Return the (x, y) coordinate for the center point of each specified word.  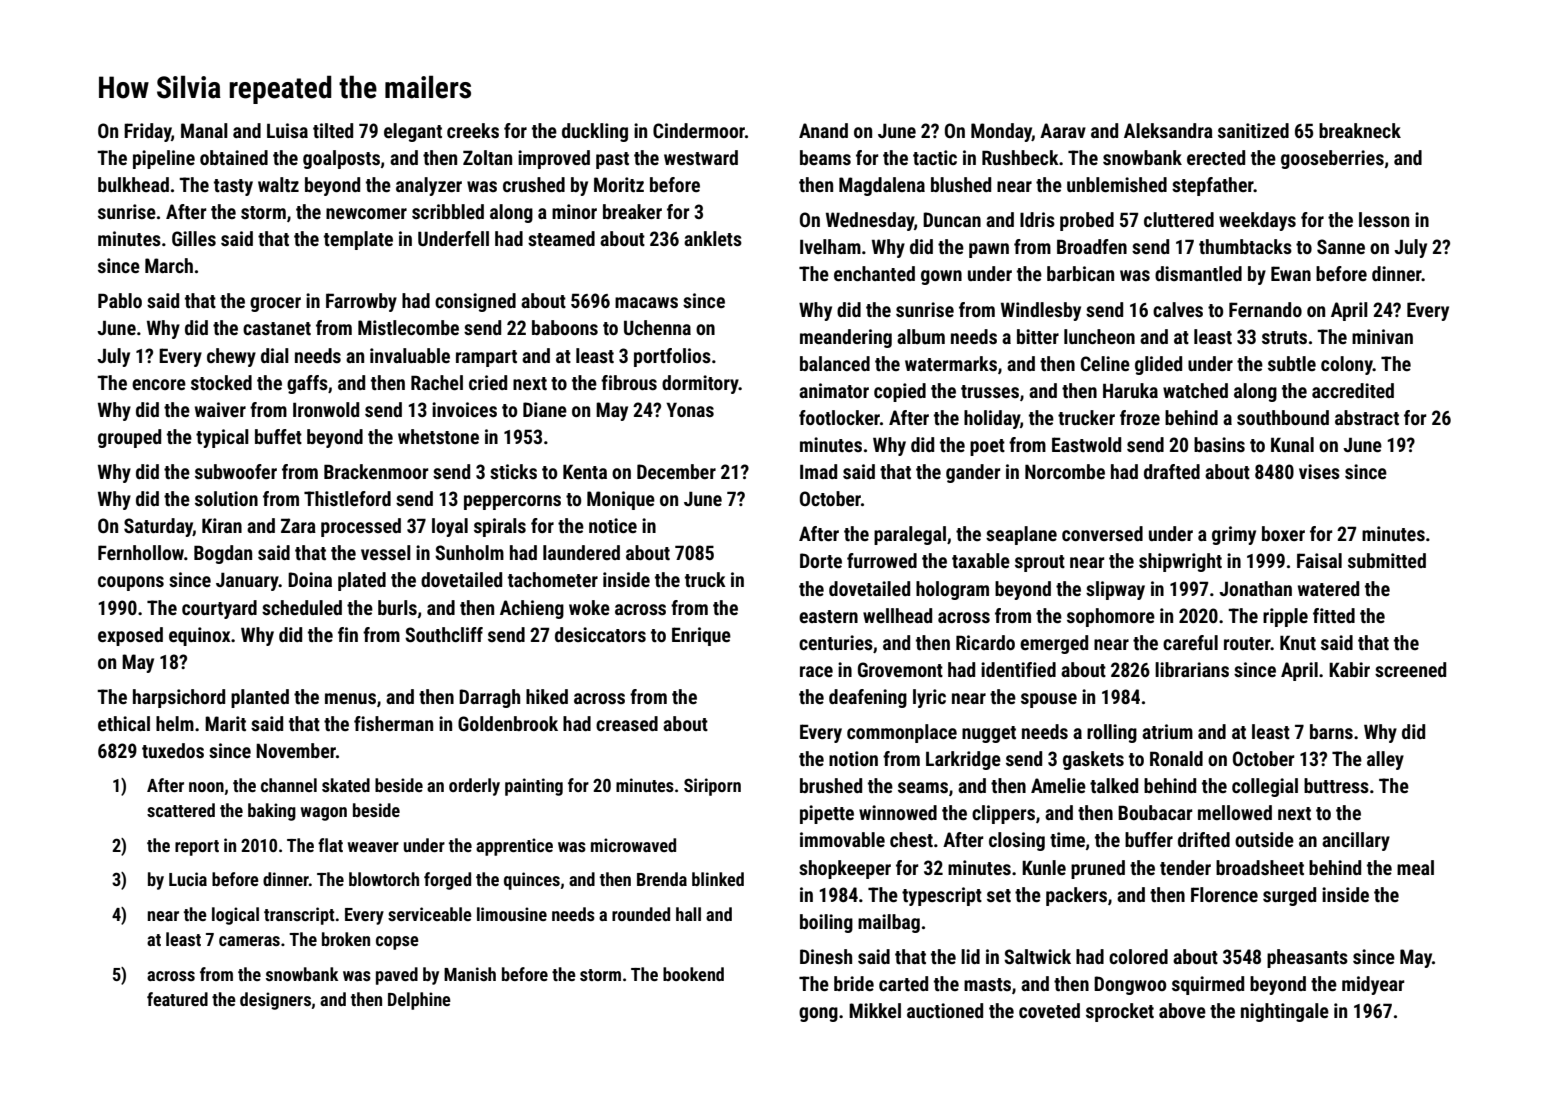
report (197, 848)
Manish (470, 974)
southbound (1283, 417)
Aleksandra (1168, 130)
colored (1138, 956)
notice (613, 525)
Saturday (158, 527)
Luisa (287, 130)
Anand (823, 130)
